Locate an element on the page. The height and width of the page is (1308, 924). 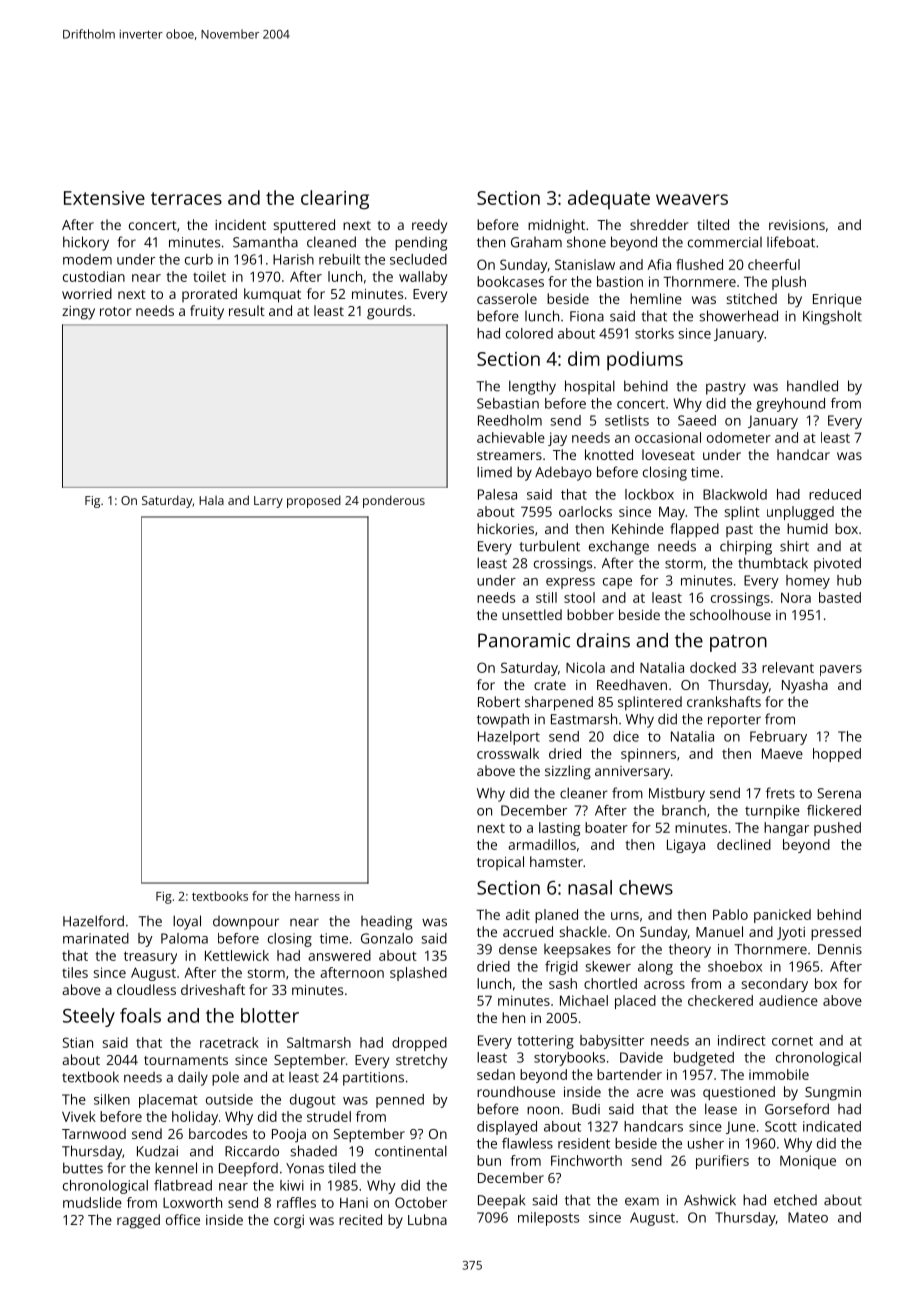
harness is located at coordinates (317, 896).
